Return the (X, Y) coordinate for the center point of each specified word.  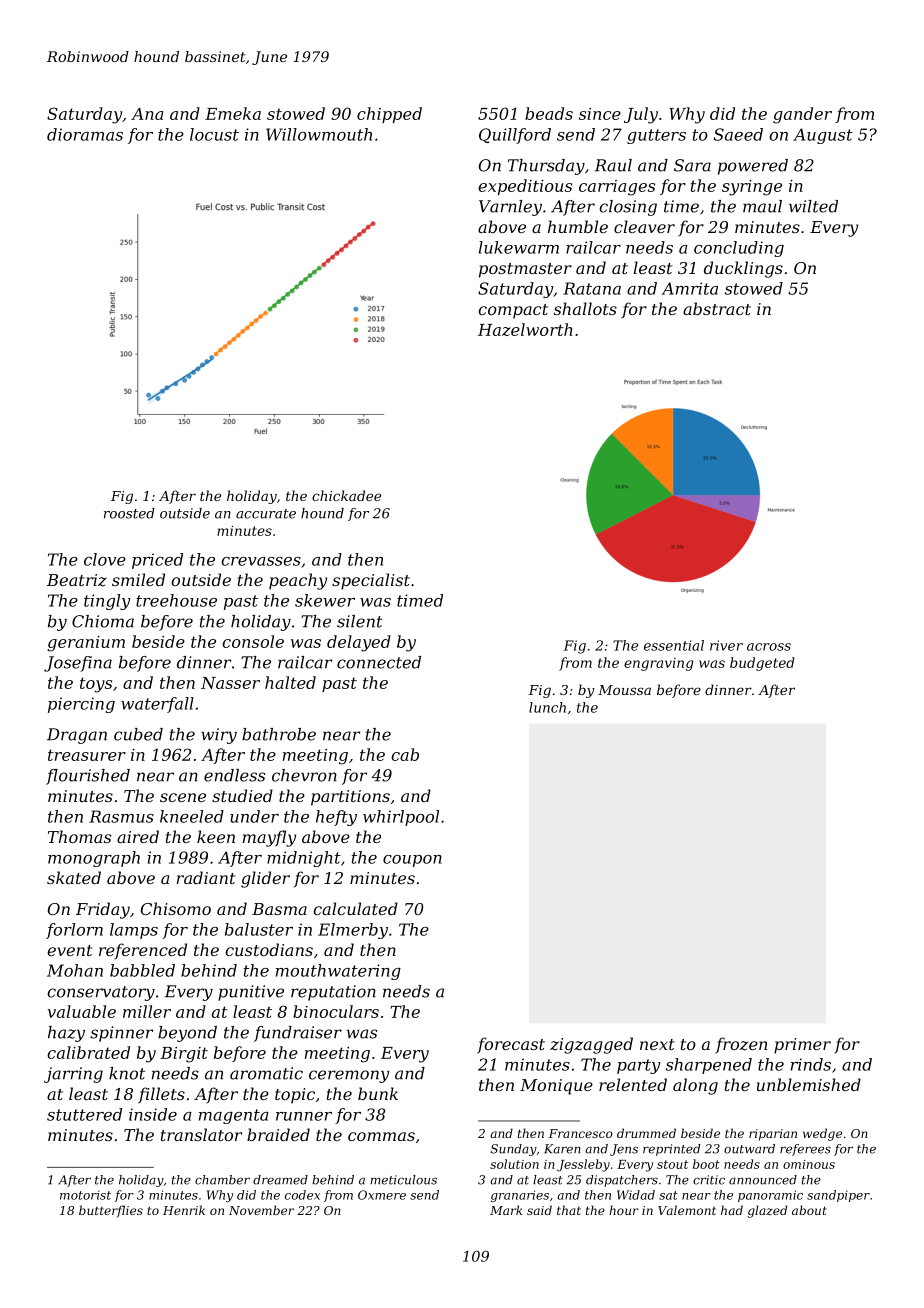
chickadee (346, 495)
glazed (767, 1211)
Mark (506, 1210)
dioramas (85, 134)
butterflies (111, 1211)
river (726, 645)
